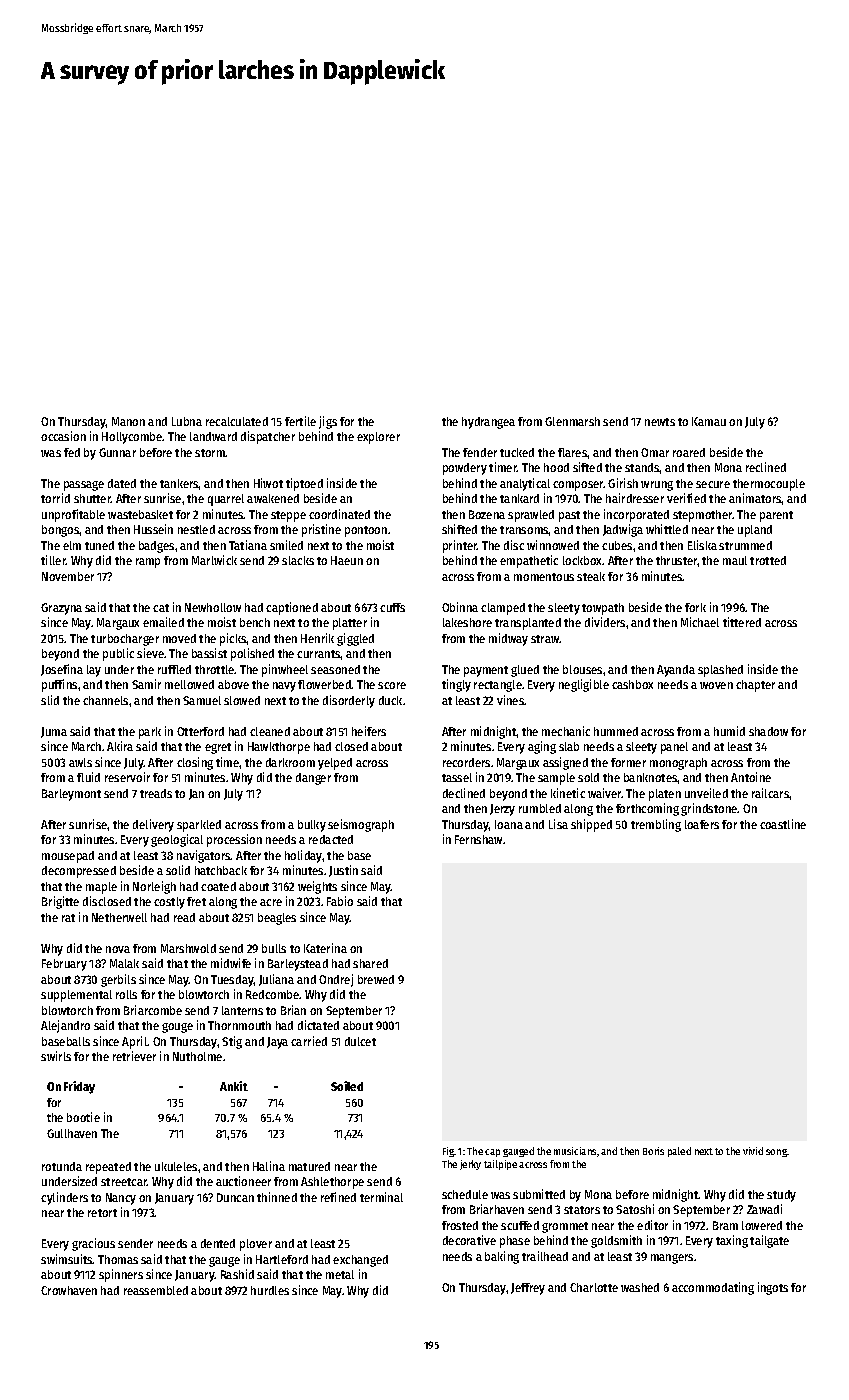 The height and width of the document is (1400, 849). What do you see at coordinates (108, 1168) in the document?
I see `repeated` at bounding box center [108, 1168].
